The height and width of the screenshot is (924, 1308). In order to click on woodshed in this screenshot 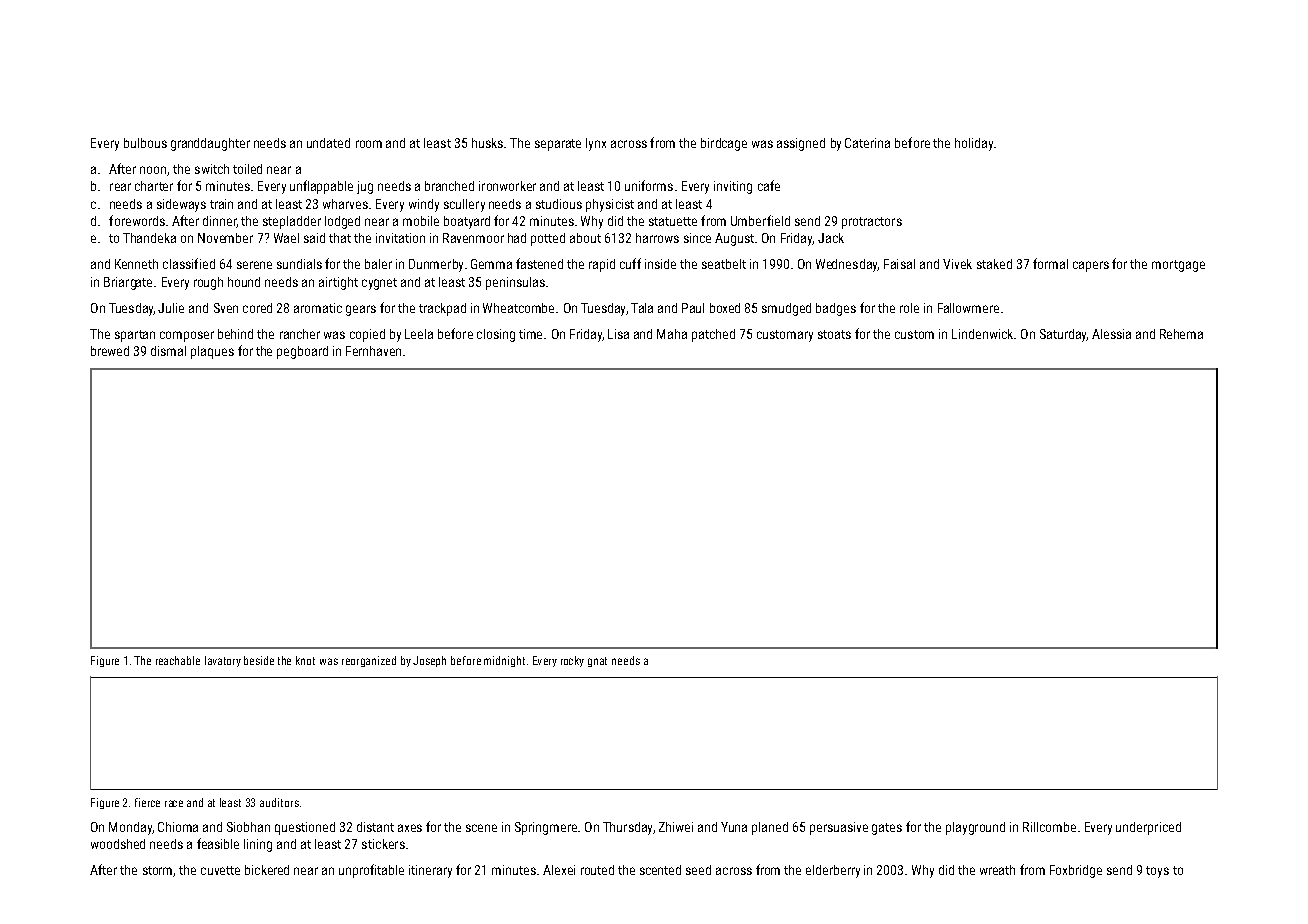, I will do `click(118, 844)`.
